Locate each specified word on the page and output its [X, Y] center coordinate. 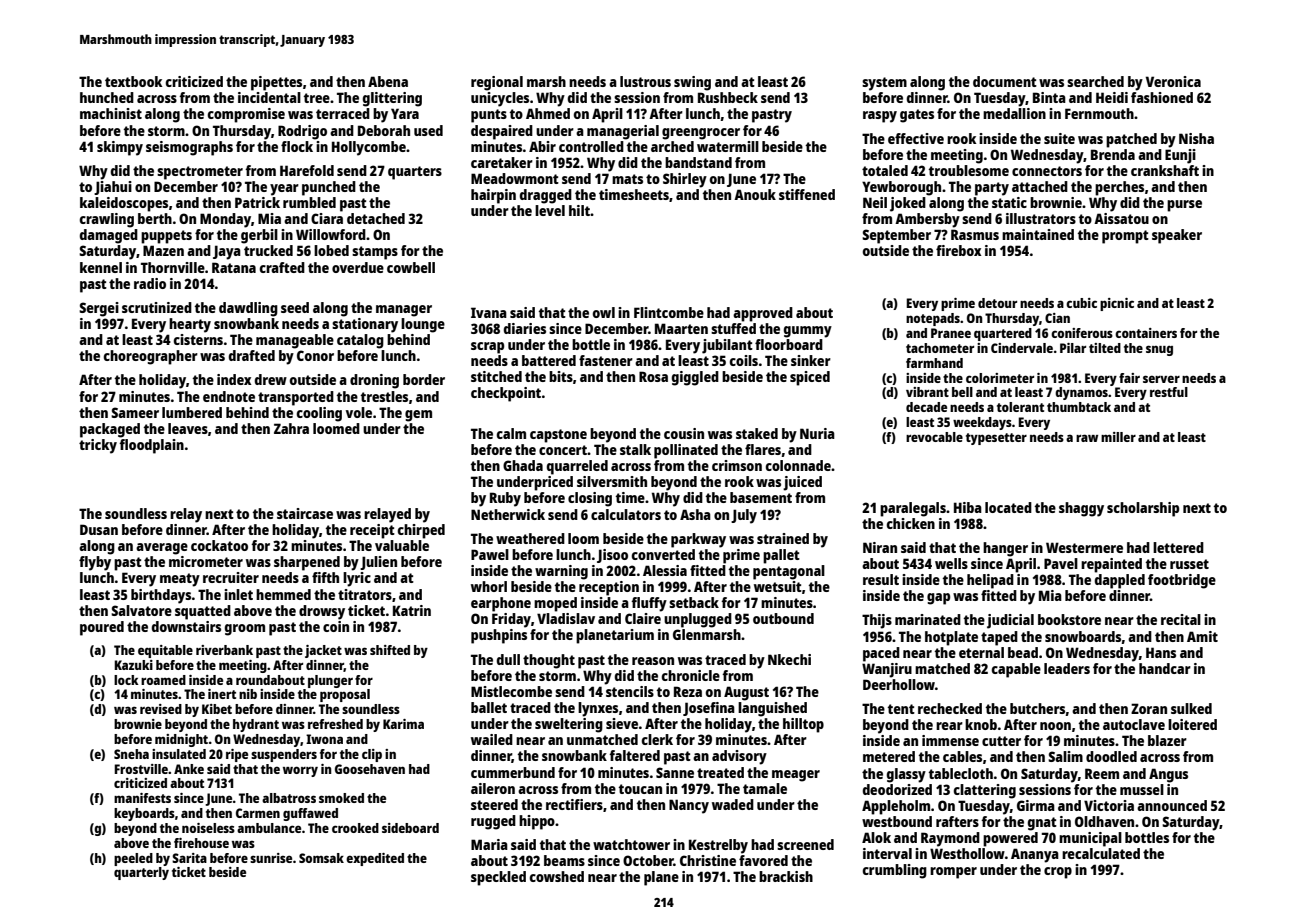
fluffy [649, 604]
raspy [880, 117]
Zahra [291, 428]
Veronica [1173, 81]
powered [1010, 839]
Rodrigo [302, 132]
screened [805, 844]
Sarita [189, 858]
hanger [1005, 549]
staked [757, 433]
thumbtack [1079, 407]
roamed [163, 680]
